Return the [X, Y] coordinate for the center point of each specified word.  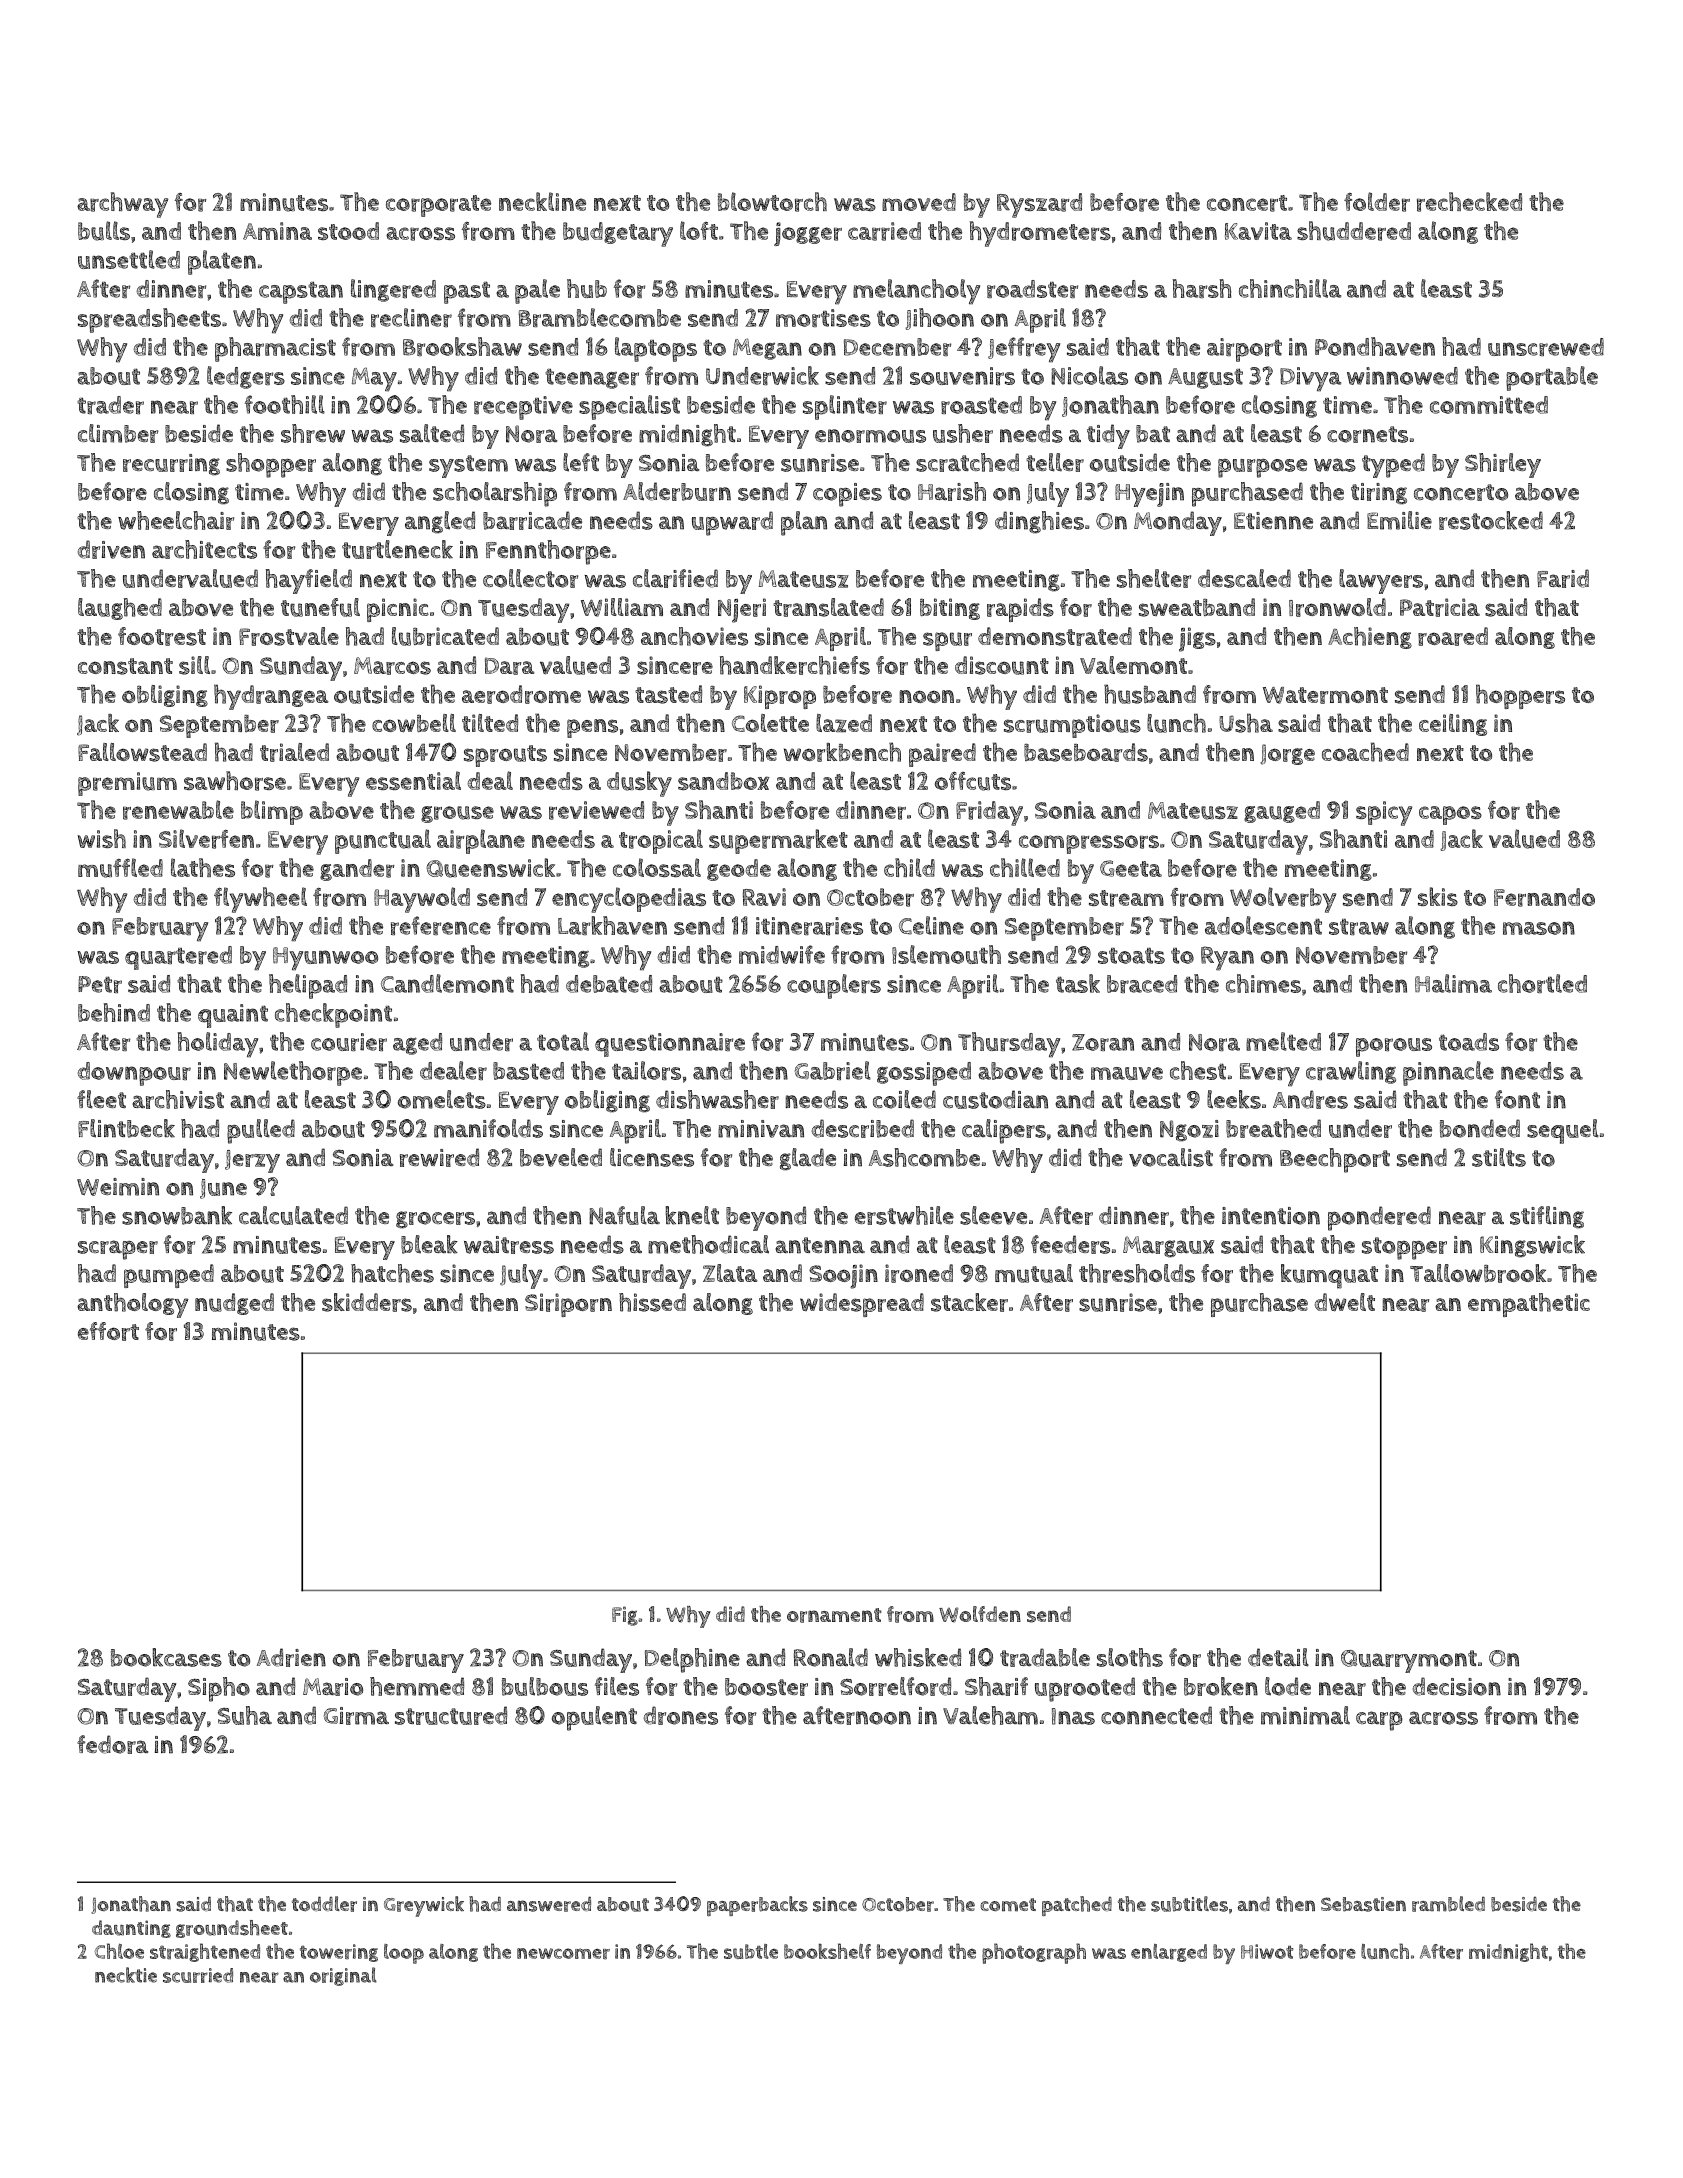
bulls [104, 231]
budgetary [618, 234]
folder [1377, 202]
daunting [131, 1929]
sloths [1130, 1657]
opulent [594, 1718]
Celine [931, 925]
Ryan [1227, 958]
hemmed [417, 1686]
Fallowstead [142, 752]
